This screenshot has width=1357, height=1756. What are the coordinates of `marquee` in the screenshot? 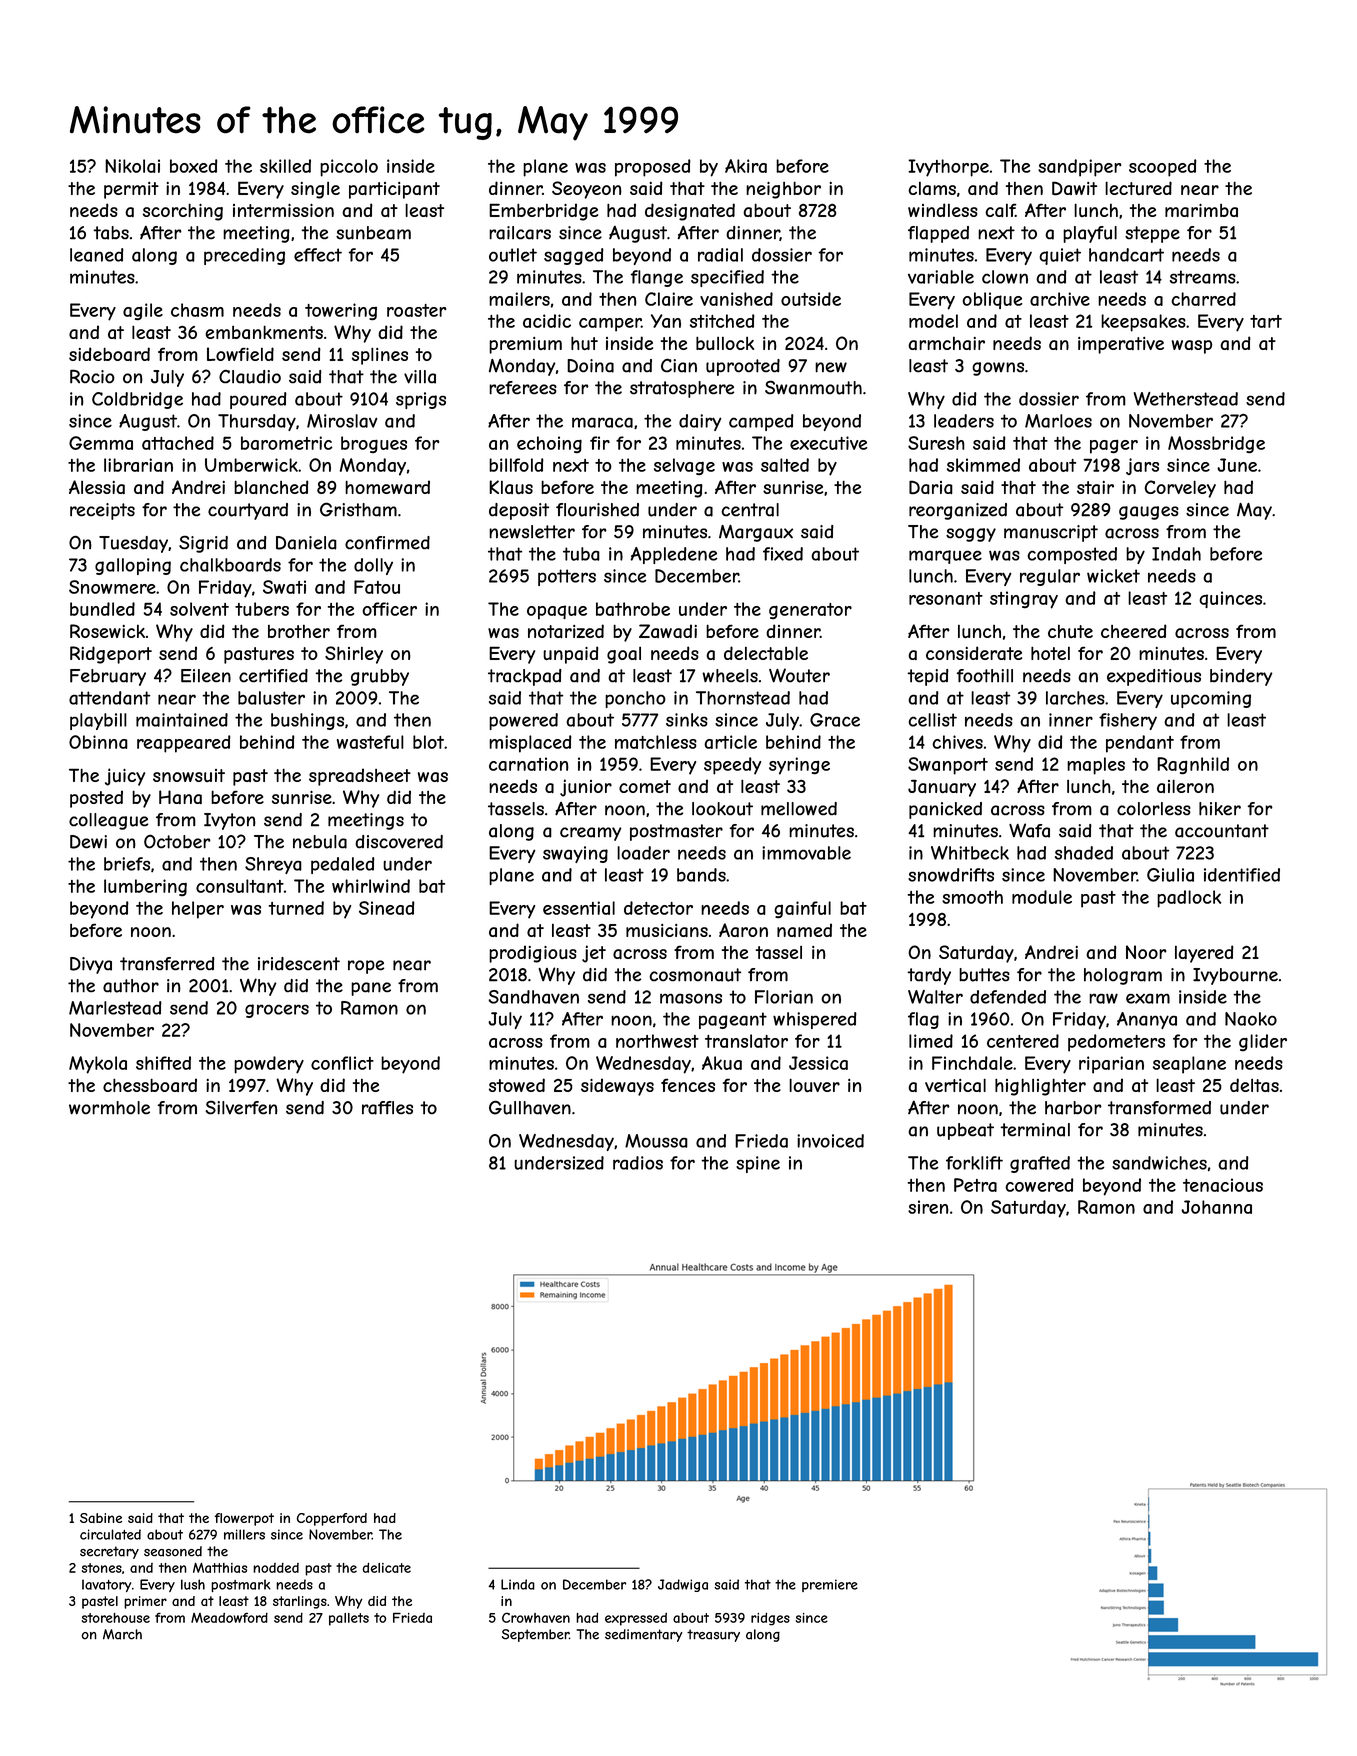 It's located at (945, 557).
